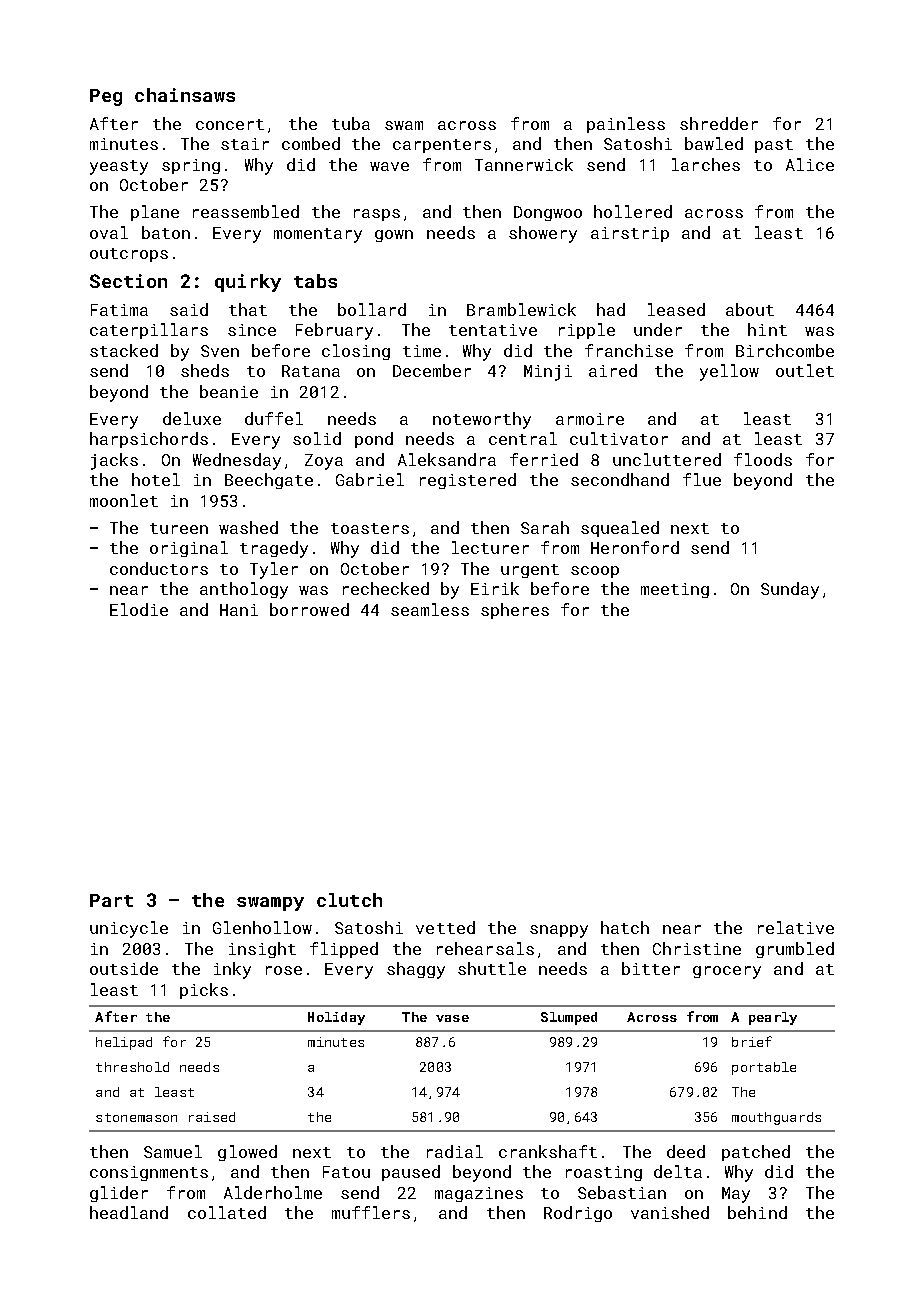 This screenshot has width=924, height=1308. What do you see at coordinates (119, 1194) in the screenshot?
I see `glider` at bounding box center [119, 1194].
